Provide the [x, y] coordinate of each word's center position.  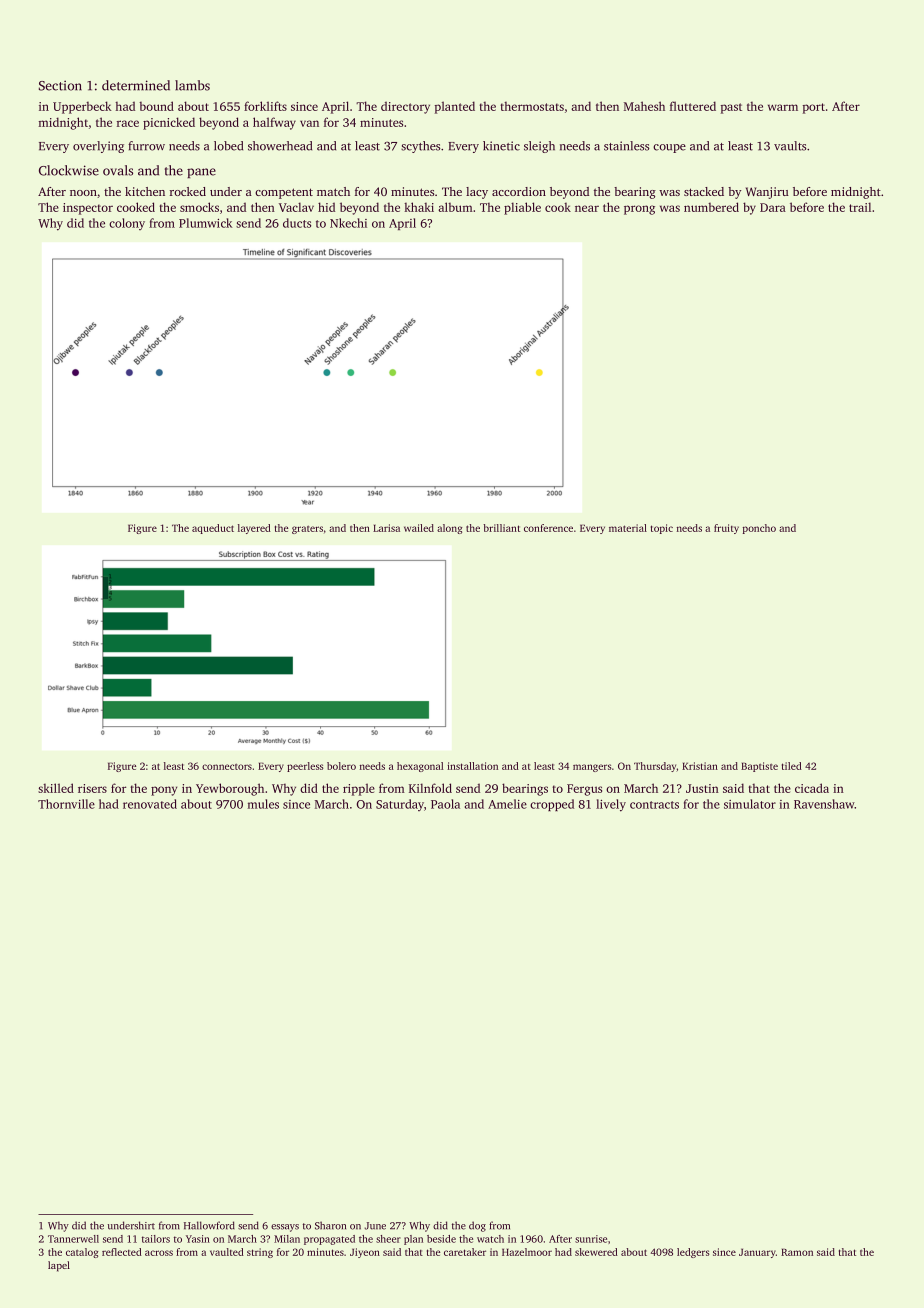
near [587, 208]
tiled [792, 766]
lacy [477, 193]
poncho [759, 529]
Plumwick [206, 223]
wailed [419, 528]
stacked [704, 191]
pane [201, 173]
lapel [59, 1266]
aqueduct [213, 529]
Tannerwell [73, 1239]
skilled [56, 788]
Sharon [330, 1225]
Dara [773, 207]
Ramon [797, 1252]
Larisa [386, 528]
